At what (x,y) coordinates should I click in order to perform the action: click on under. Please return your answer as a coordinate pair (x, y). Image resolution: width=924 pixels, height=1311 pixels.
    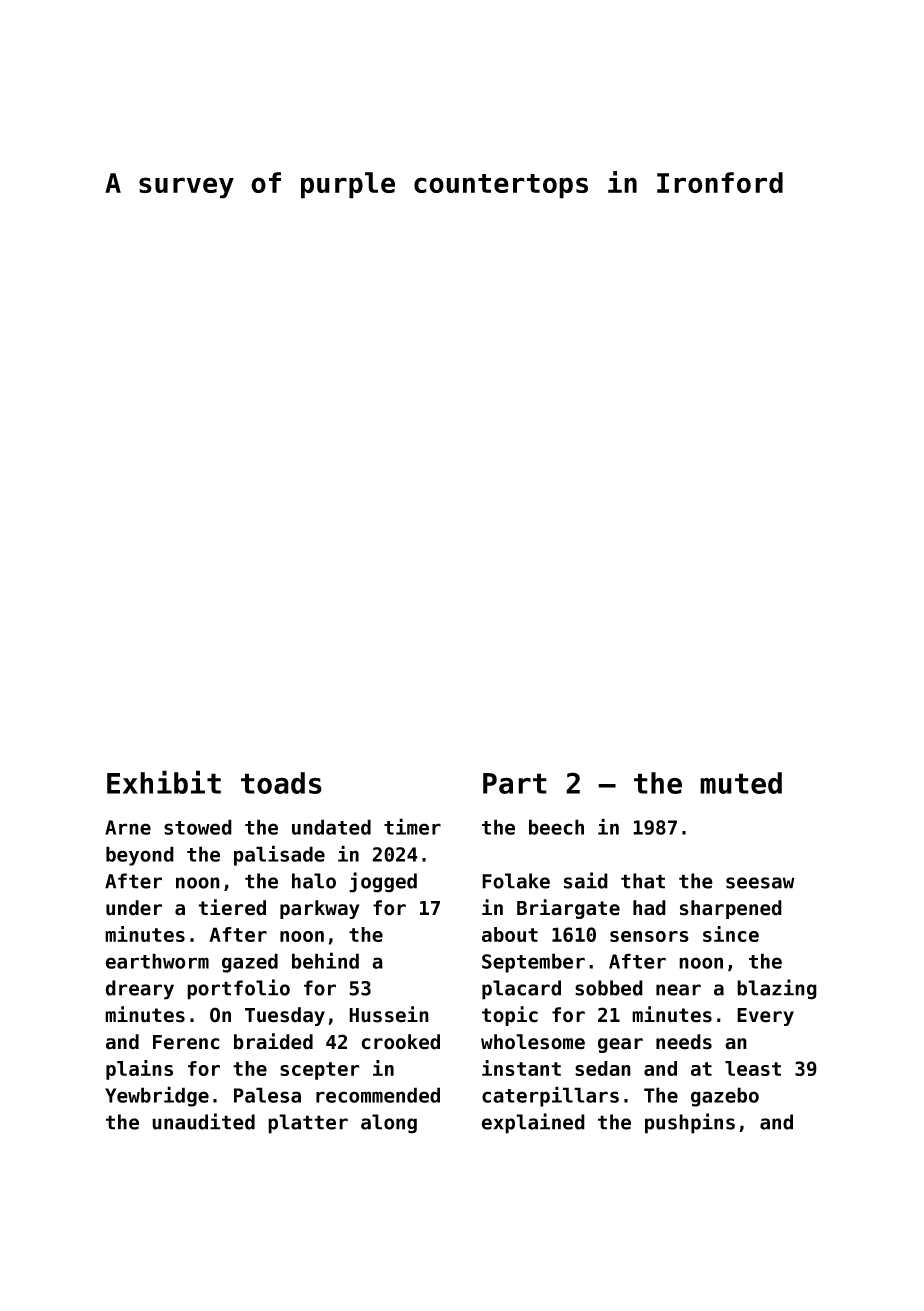
    Looking at the image, I should click on (134, 908).
